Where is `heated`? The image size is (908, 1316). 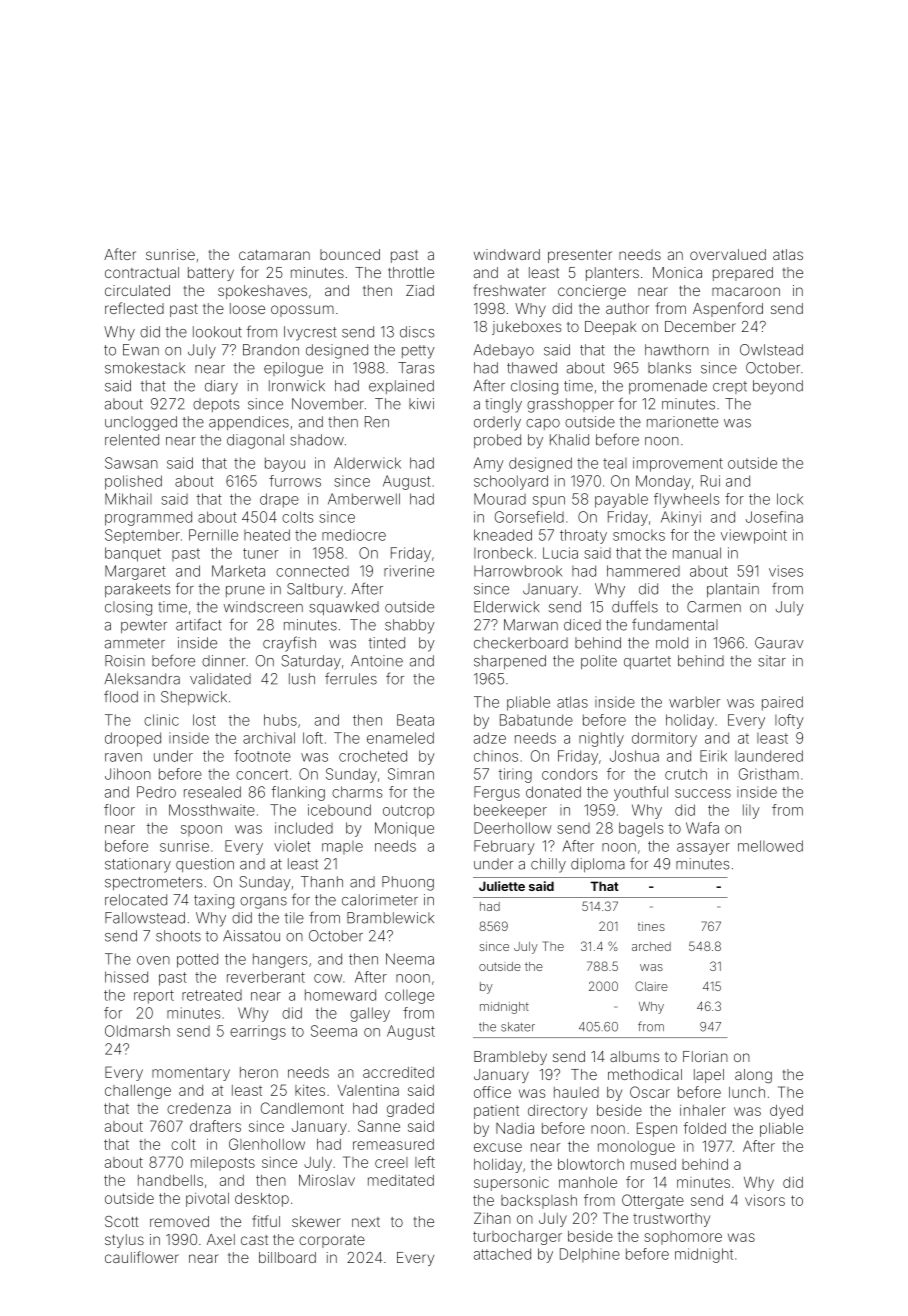 heated is located at coordinates (267, 535).
